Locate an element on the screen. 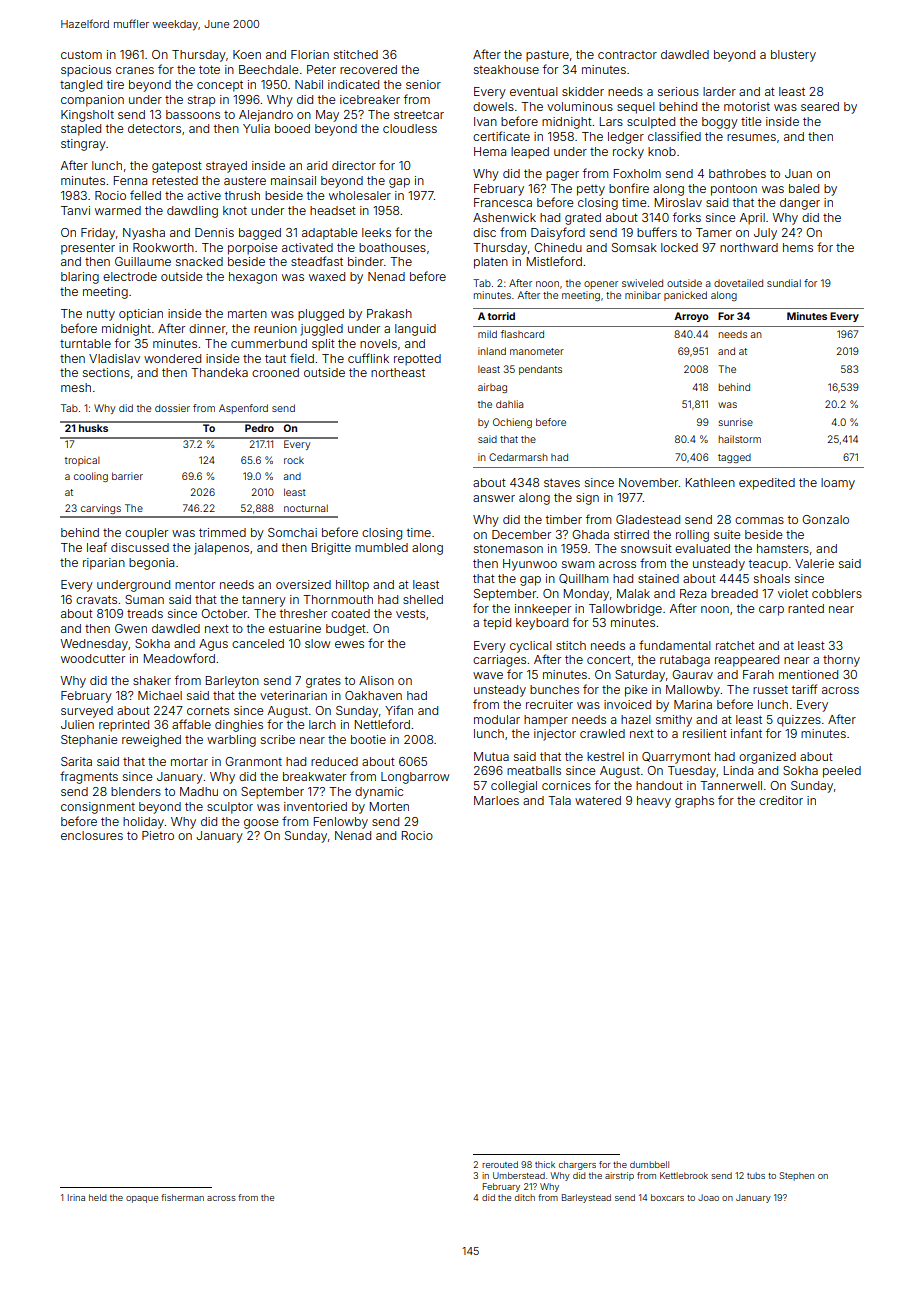 The width and height of the screenshot is (924, 1308). contractor is located at coordinates (627, 55).
